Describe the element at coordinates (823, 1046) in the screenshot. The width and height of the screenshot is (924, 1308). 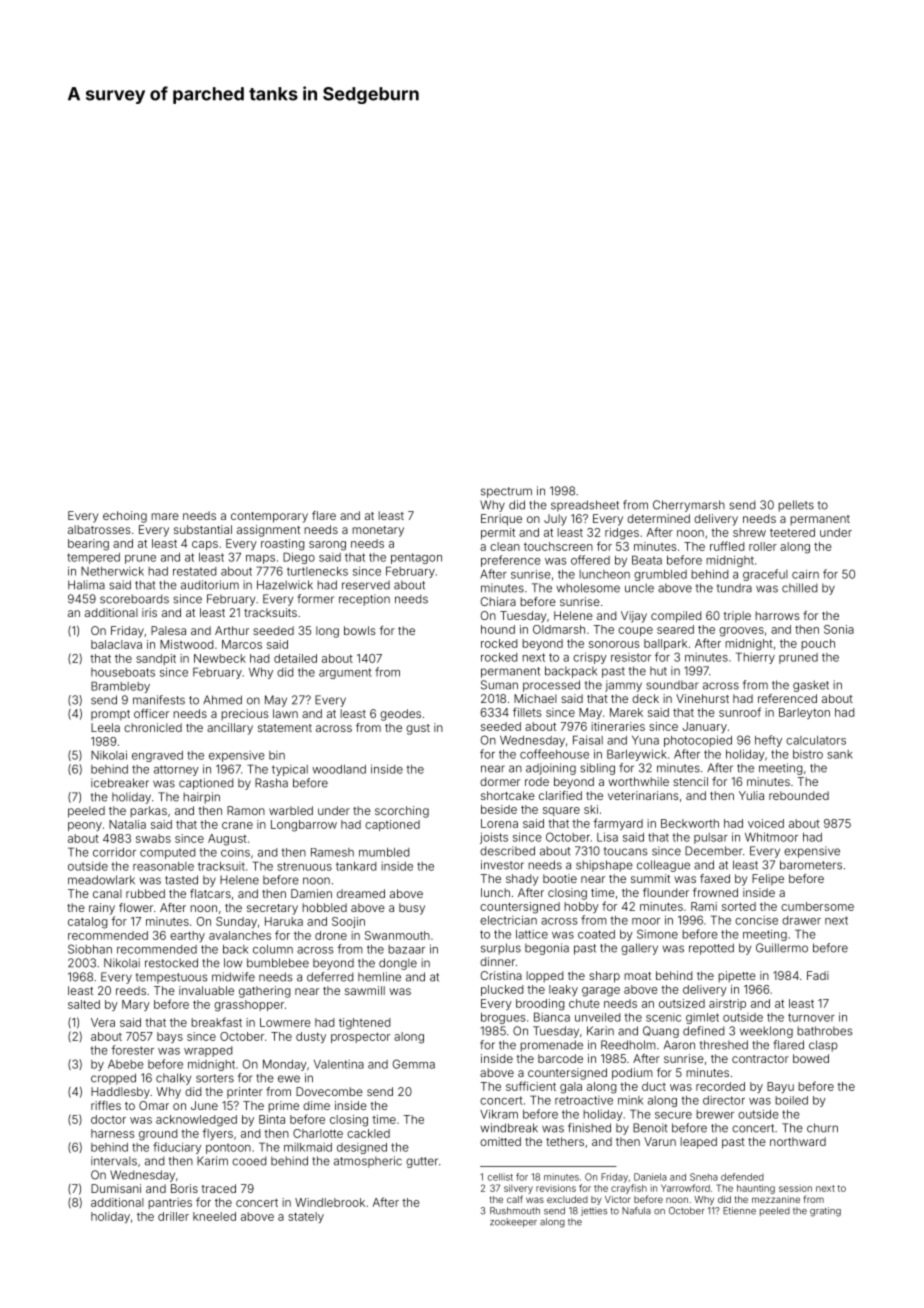
I see `clasp` at that location.
